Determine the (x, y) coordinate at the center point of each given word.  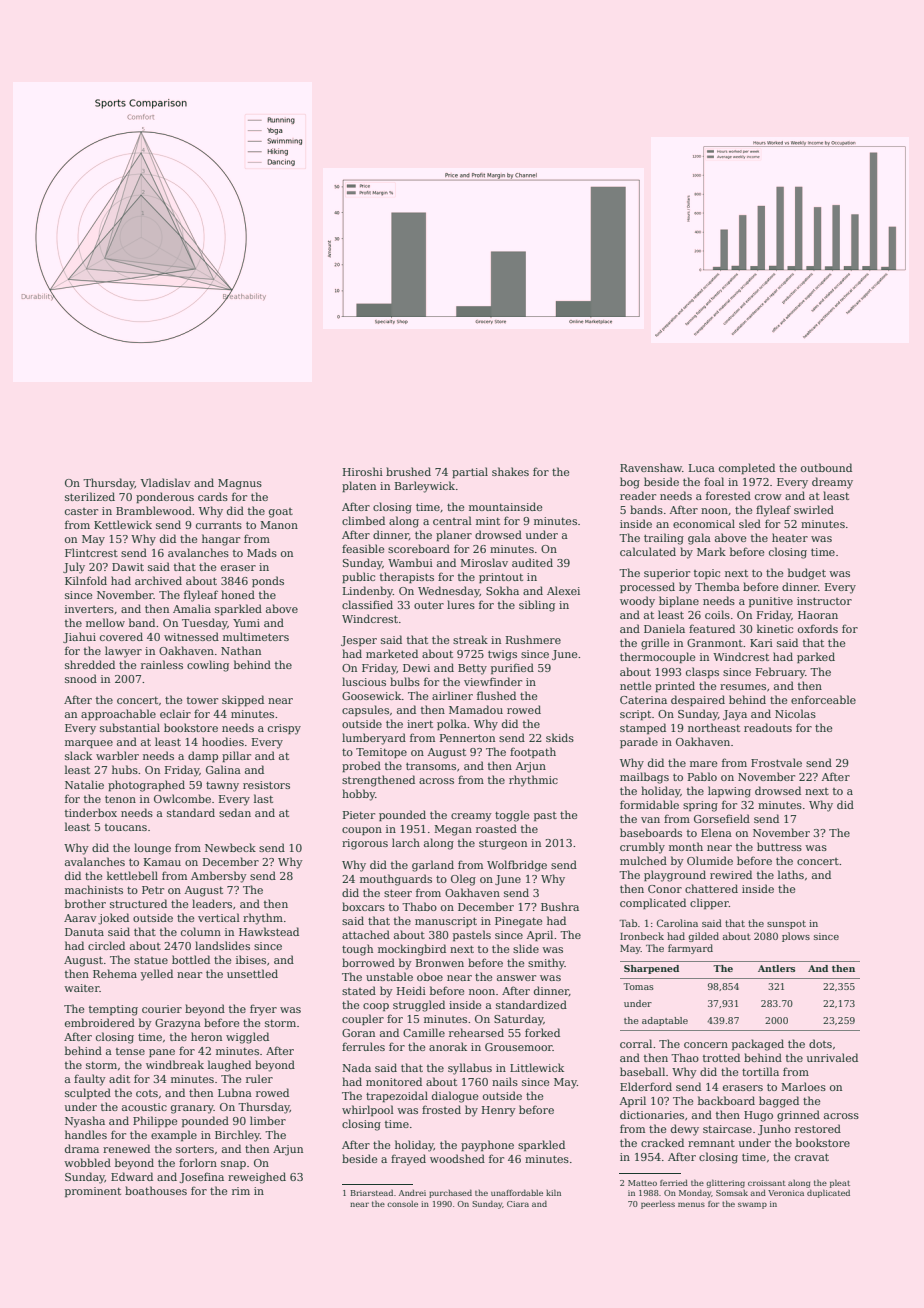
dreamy (832, 483)
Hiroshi (363, 471)
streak (470, 639)
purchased (450, 1193)
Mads (262, 552)
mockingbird (412, 950)
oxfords (818, 628)
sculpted (88, 1093)
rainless (162, 664)
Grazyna (178, 1024)
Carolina (677, 923)
